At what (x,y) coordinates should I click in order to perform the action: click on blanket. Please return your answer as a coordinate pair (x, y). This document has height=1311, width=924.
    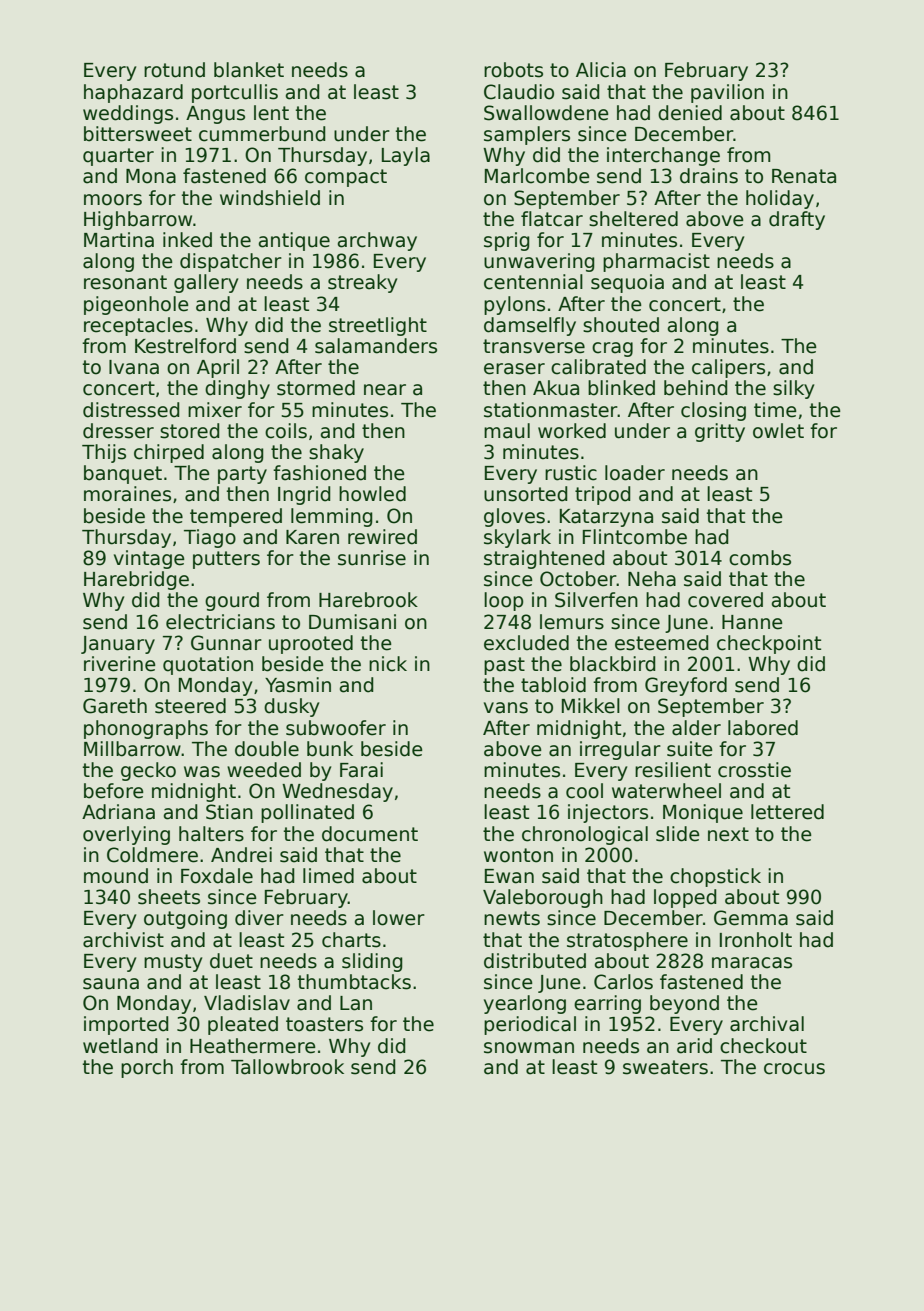
    Looking at the image, I should click on (249, 70).
